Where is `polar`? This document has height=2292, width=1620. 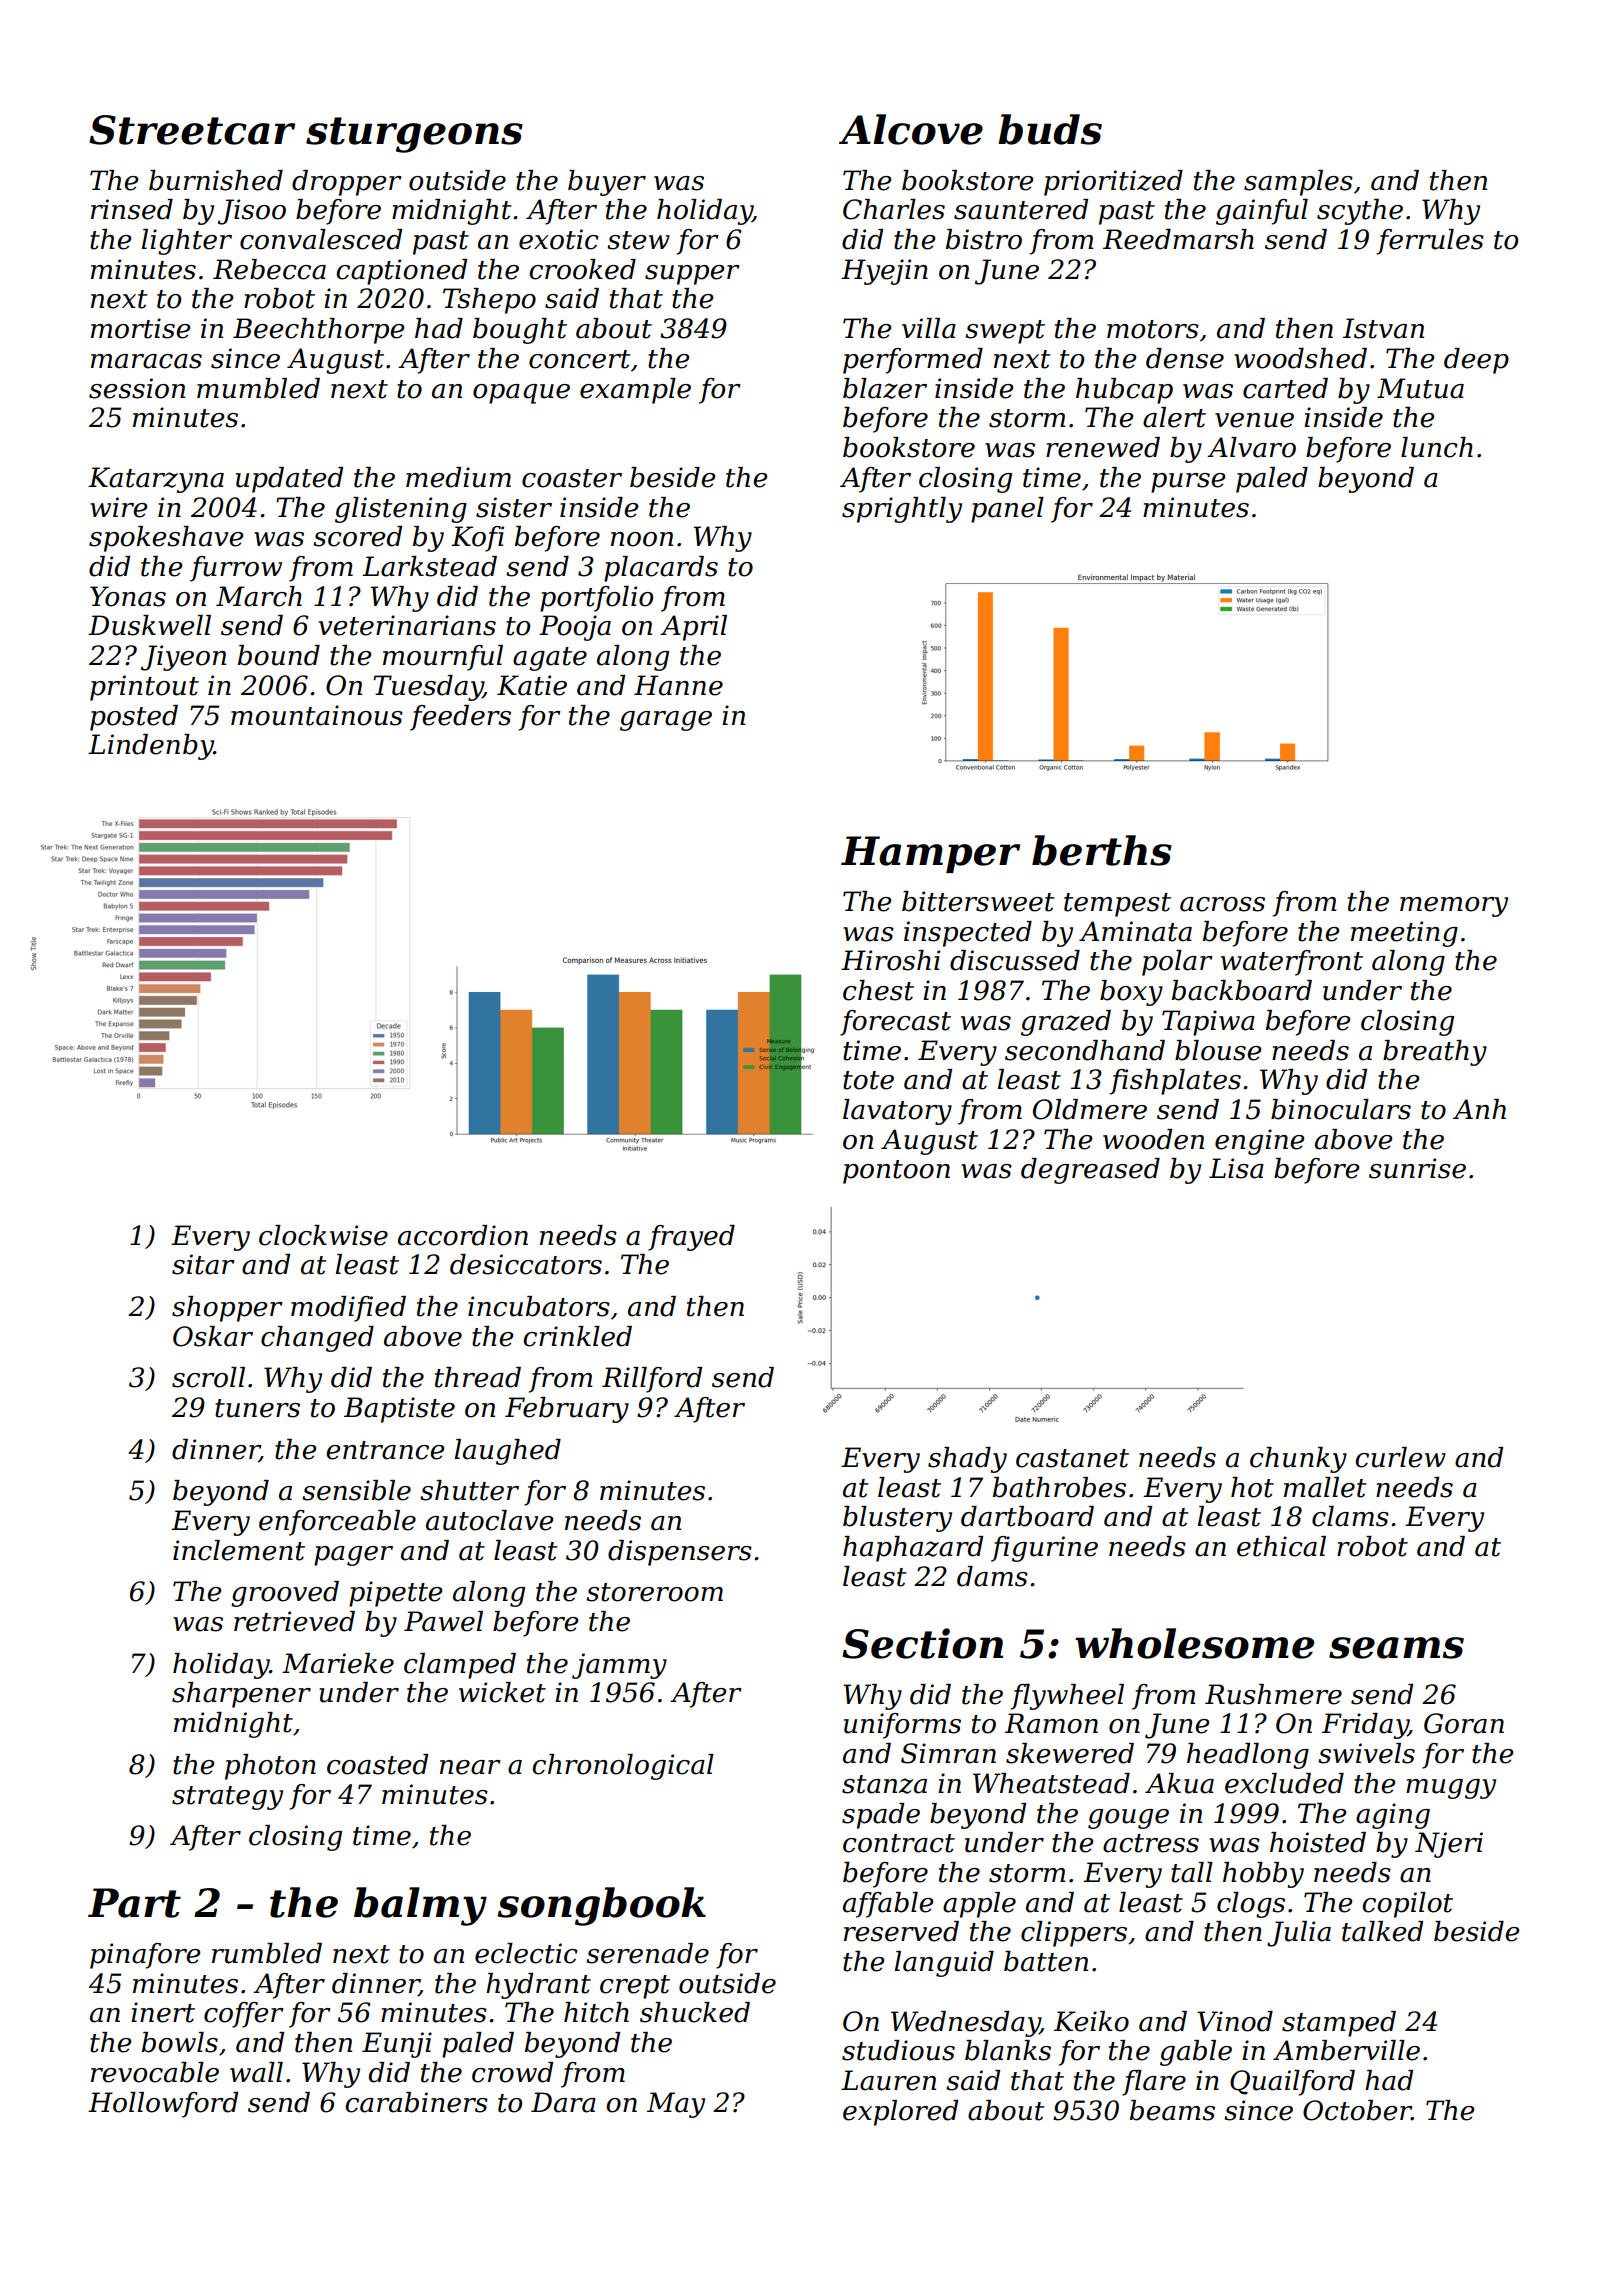
polar is located at coordinates (1177, 963).
